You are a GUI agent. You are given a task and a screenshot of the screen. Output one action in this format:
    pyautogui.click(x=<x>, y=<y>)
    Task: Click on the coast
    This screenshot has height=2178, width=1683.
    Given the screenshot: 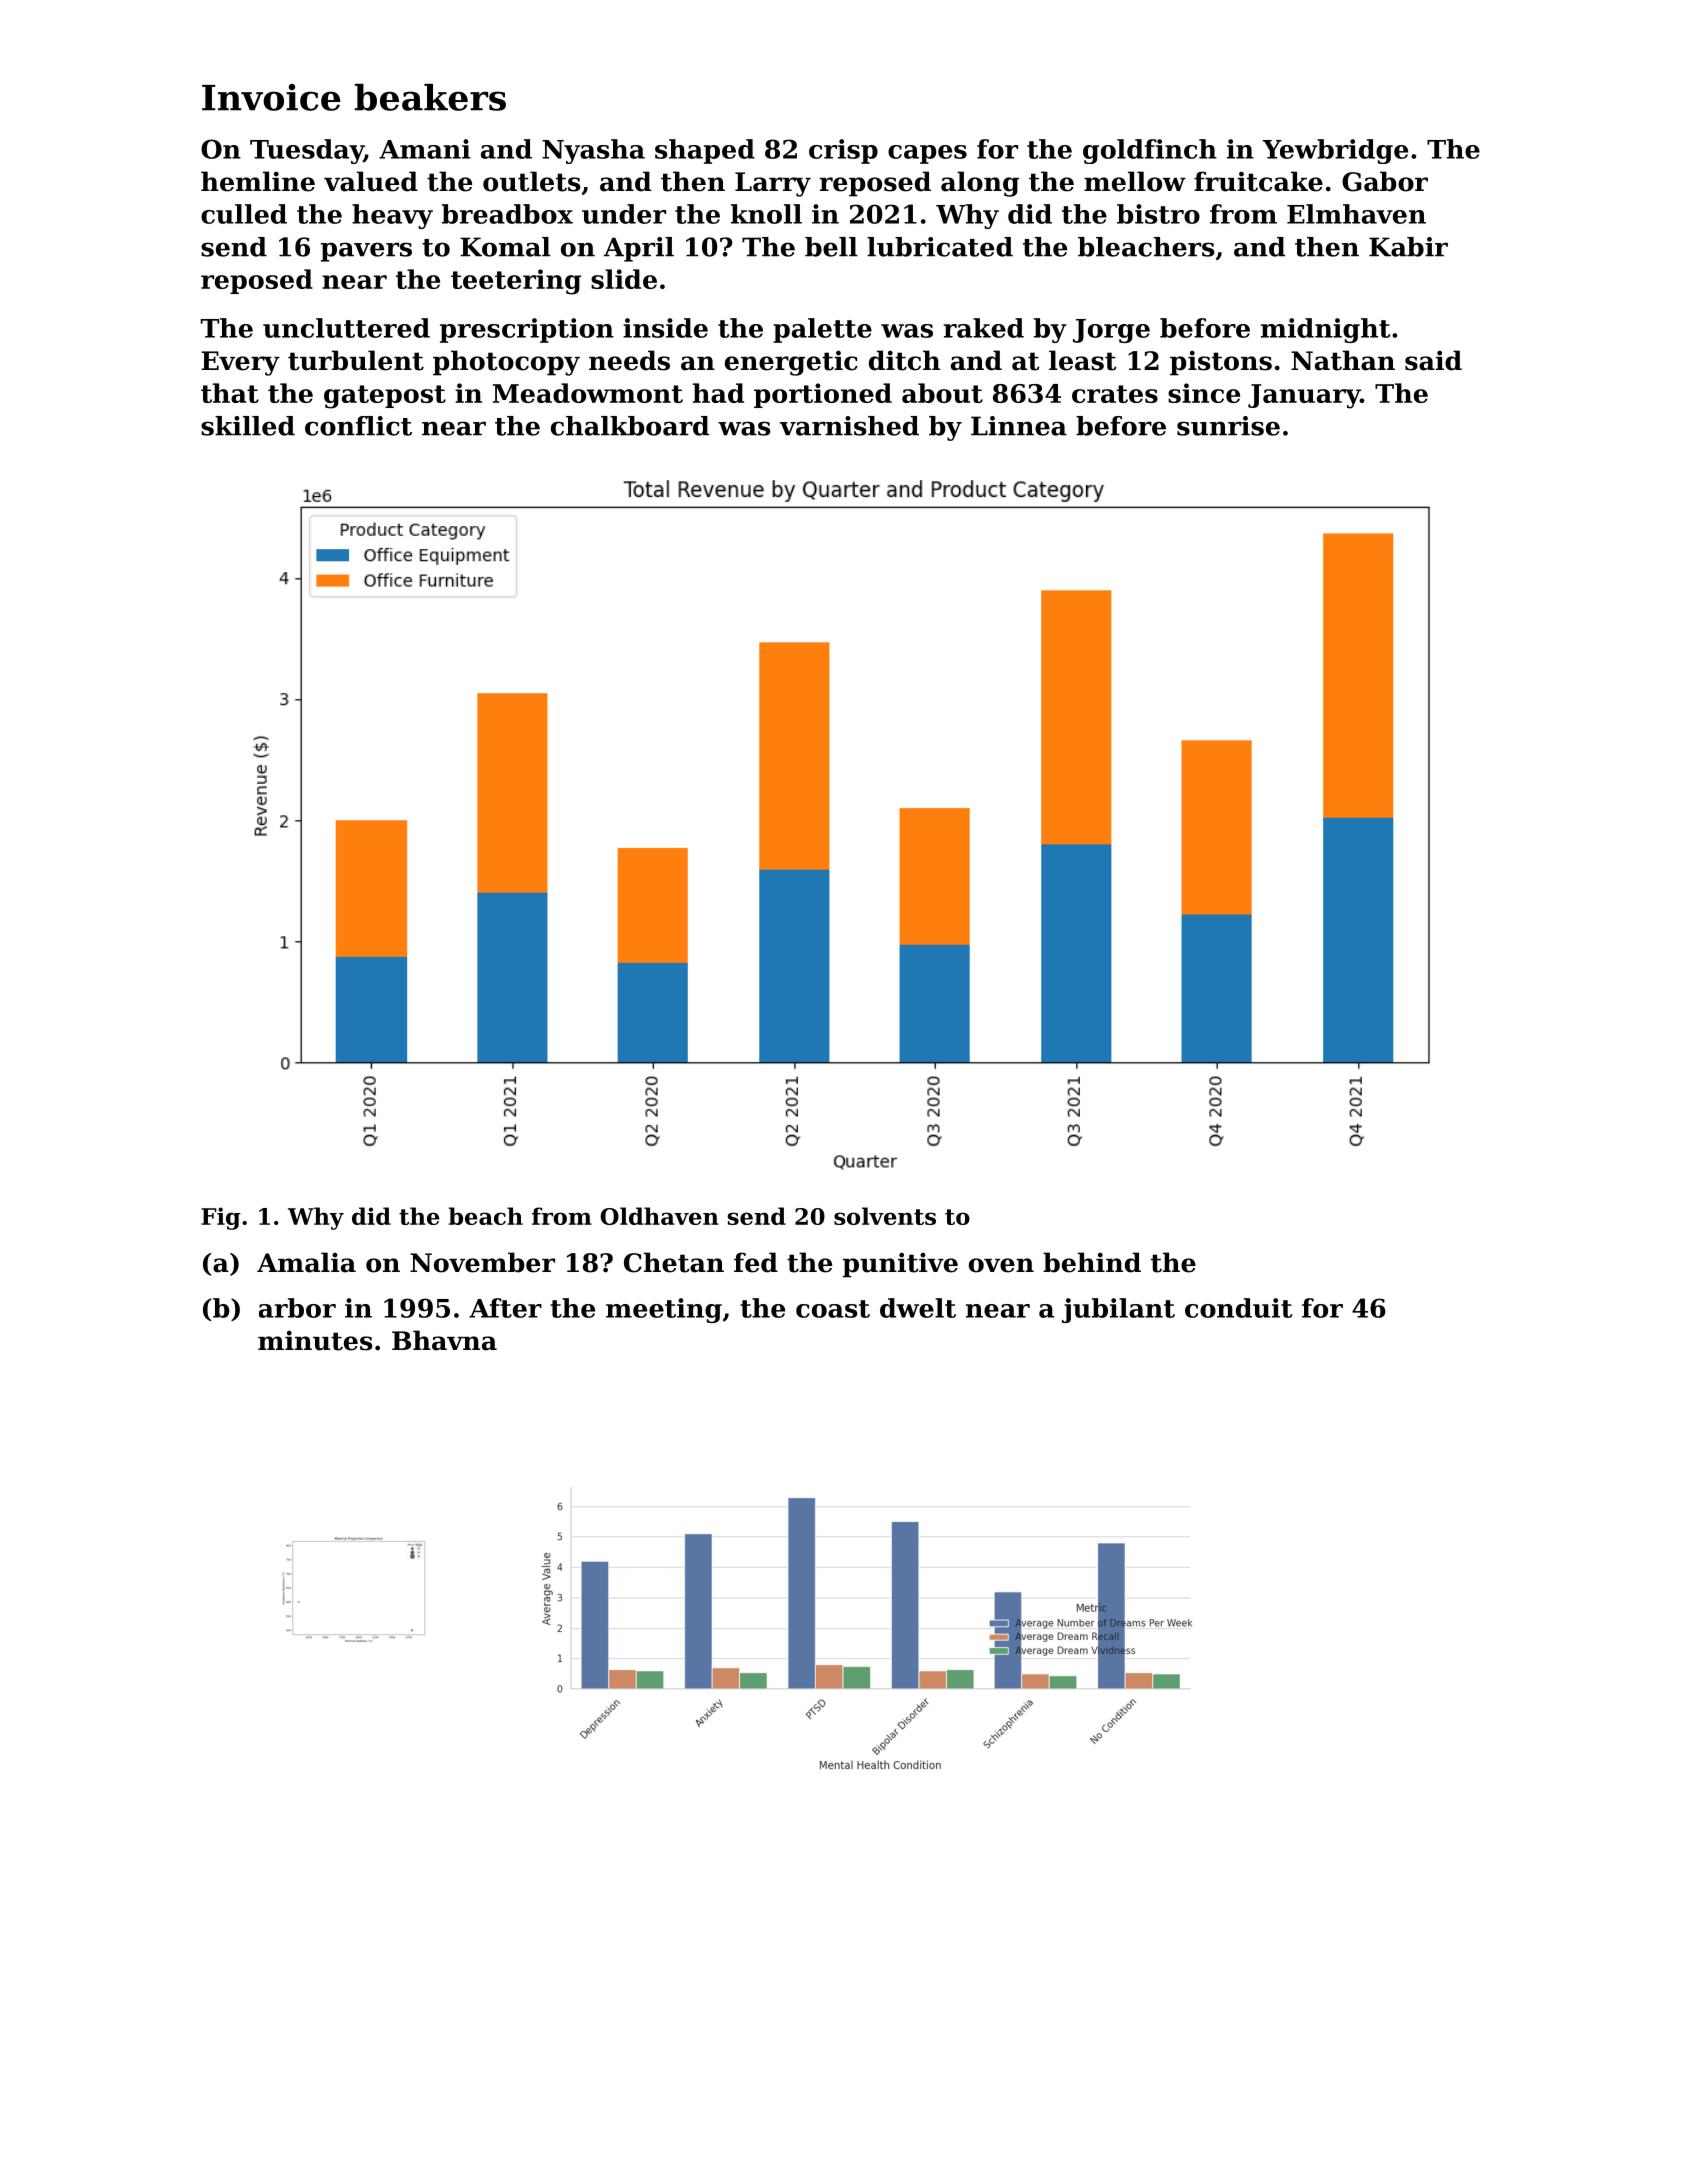 What is the action you would take?
    pyautogui.click(x=833, y=1309)
